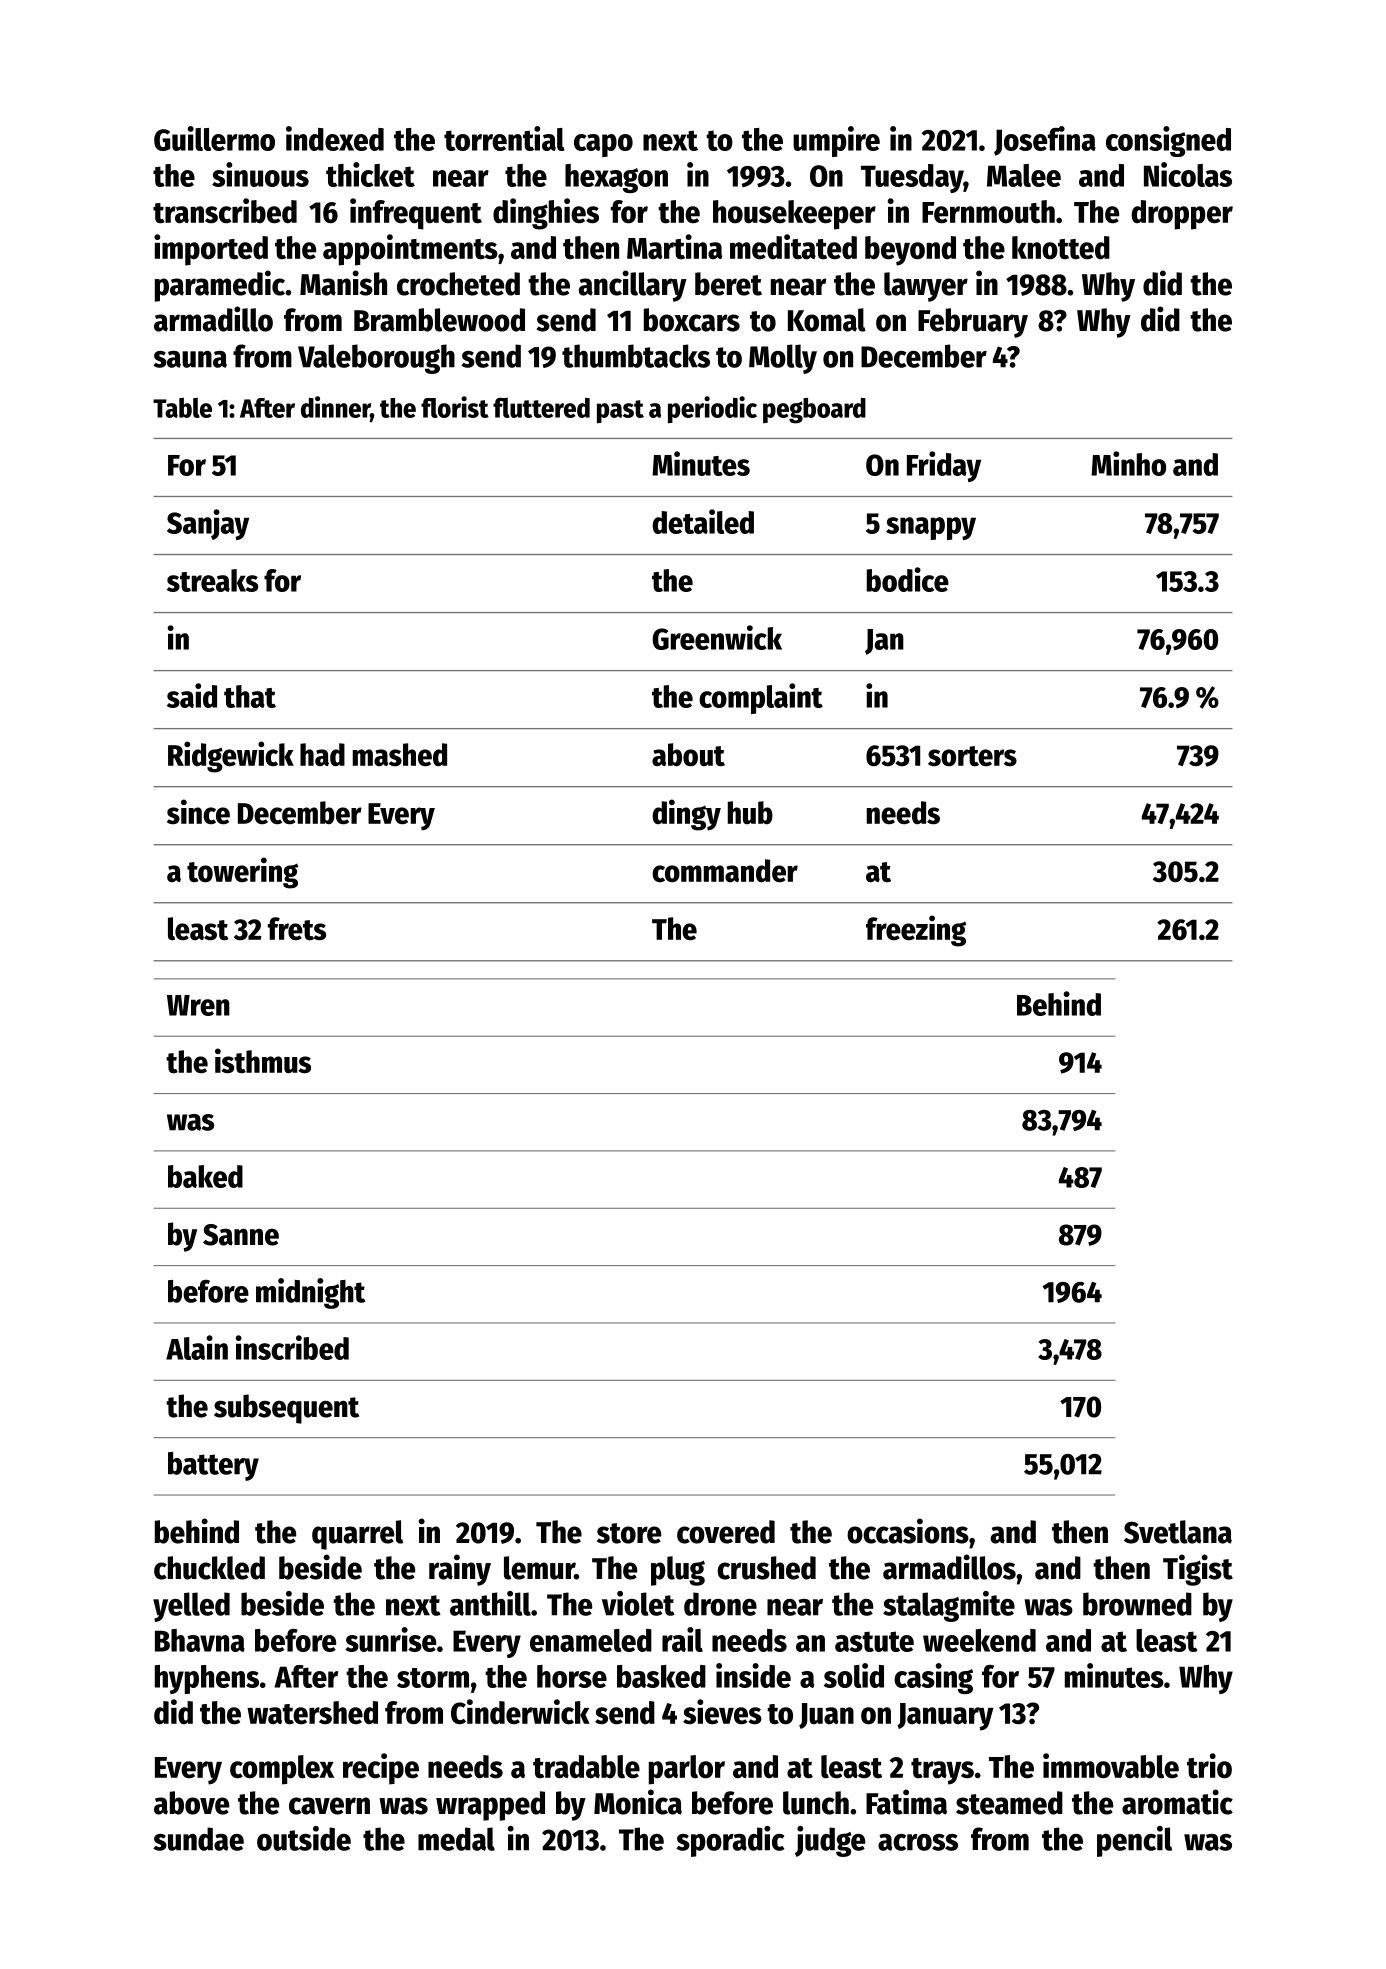 Image resolution: width=1386 pixels, height=1969 pixels. What do you see at coordinates (916, 931) in the image?
I see `freezing` at bounding box center [916, 931].
